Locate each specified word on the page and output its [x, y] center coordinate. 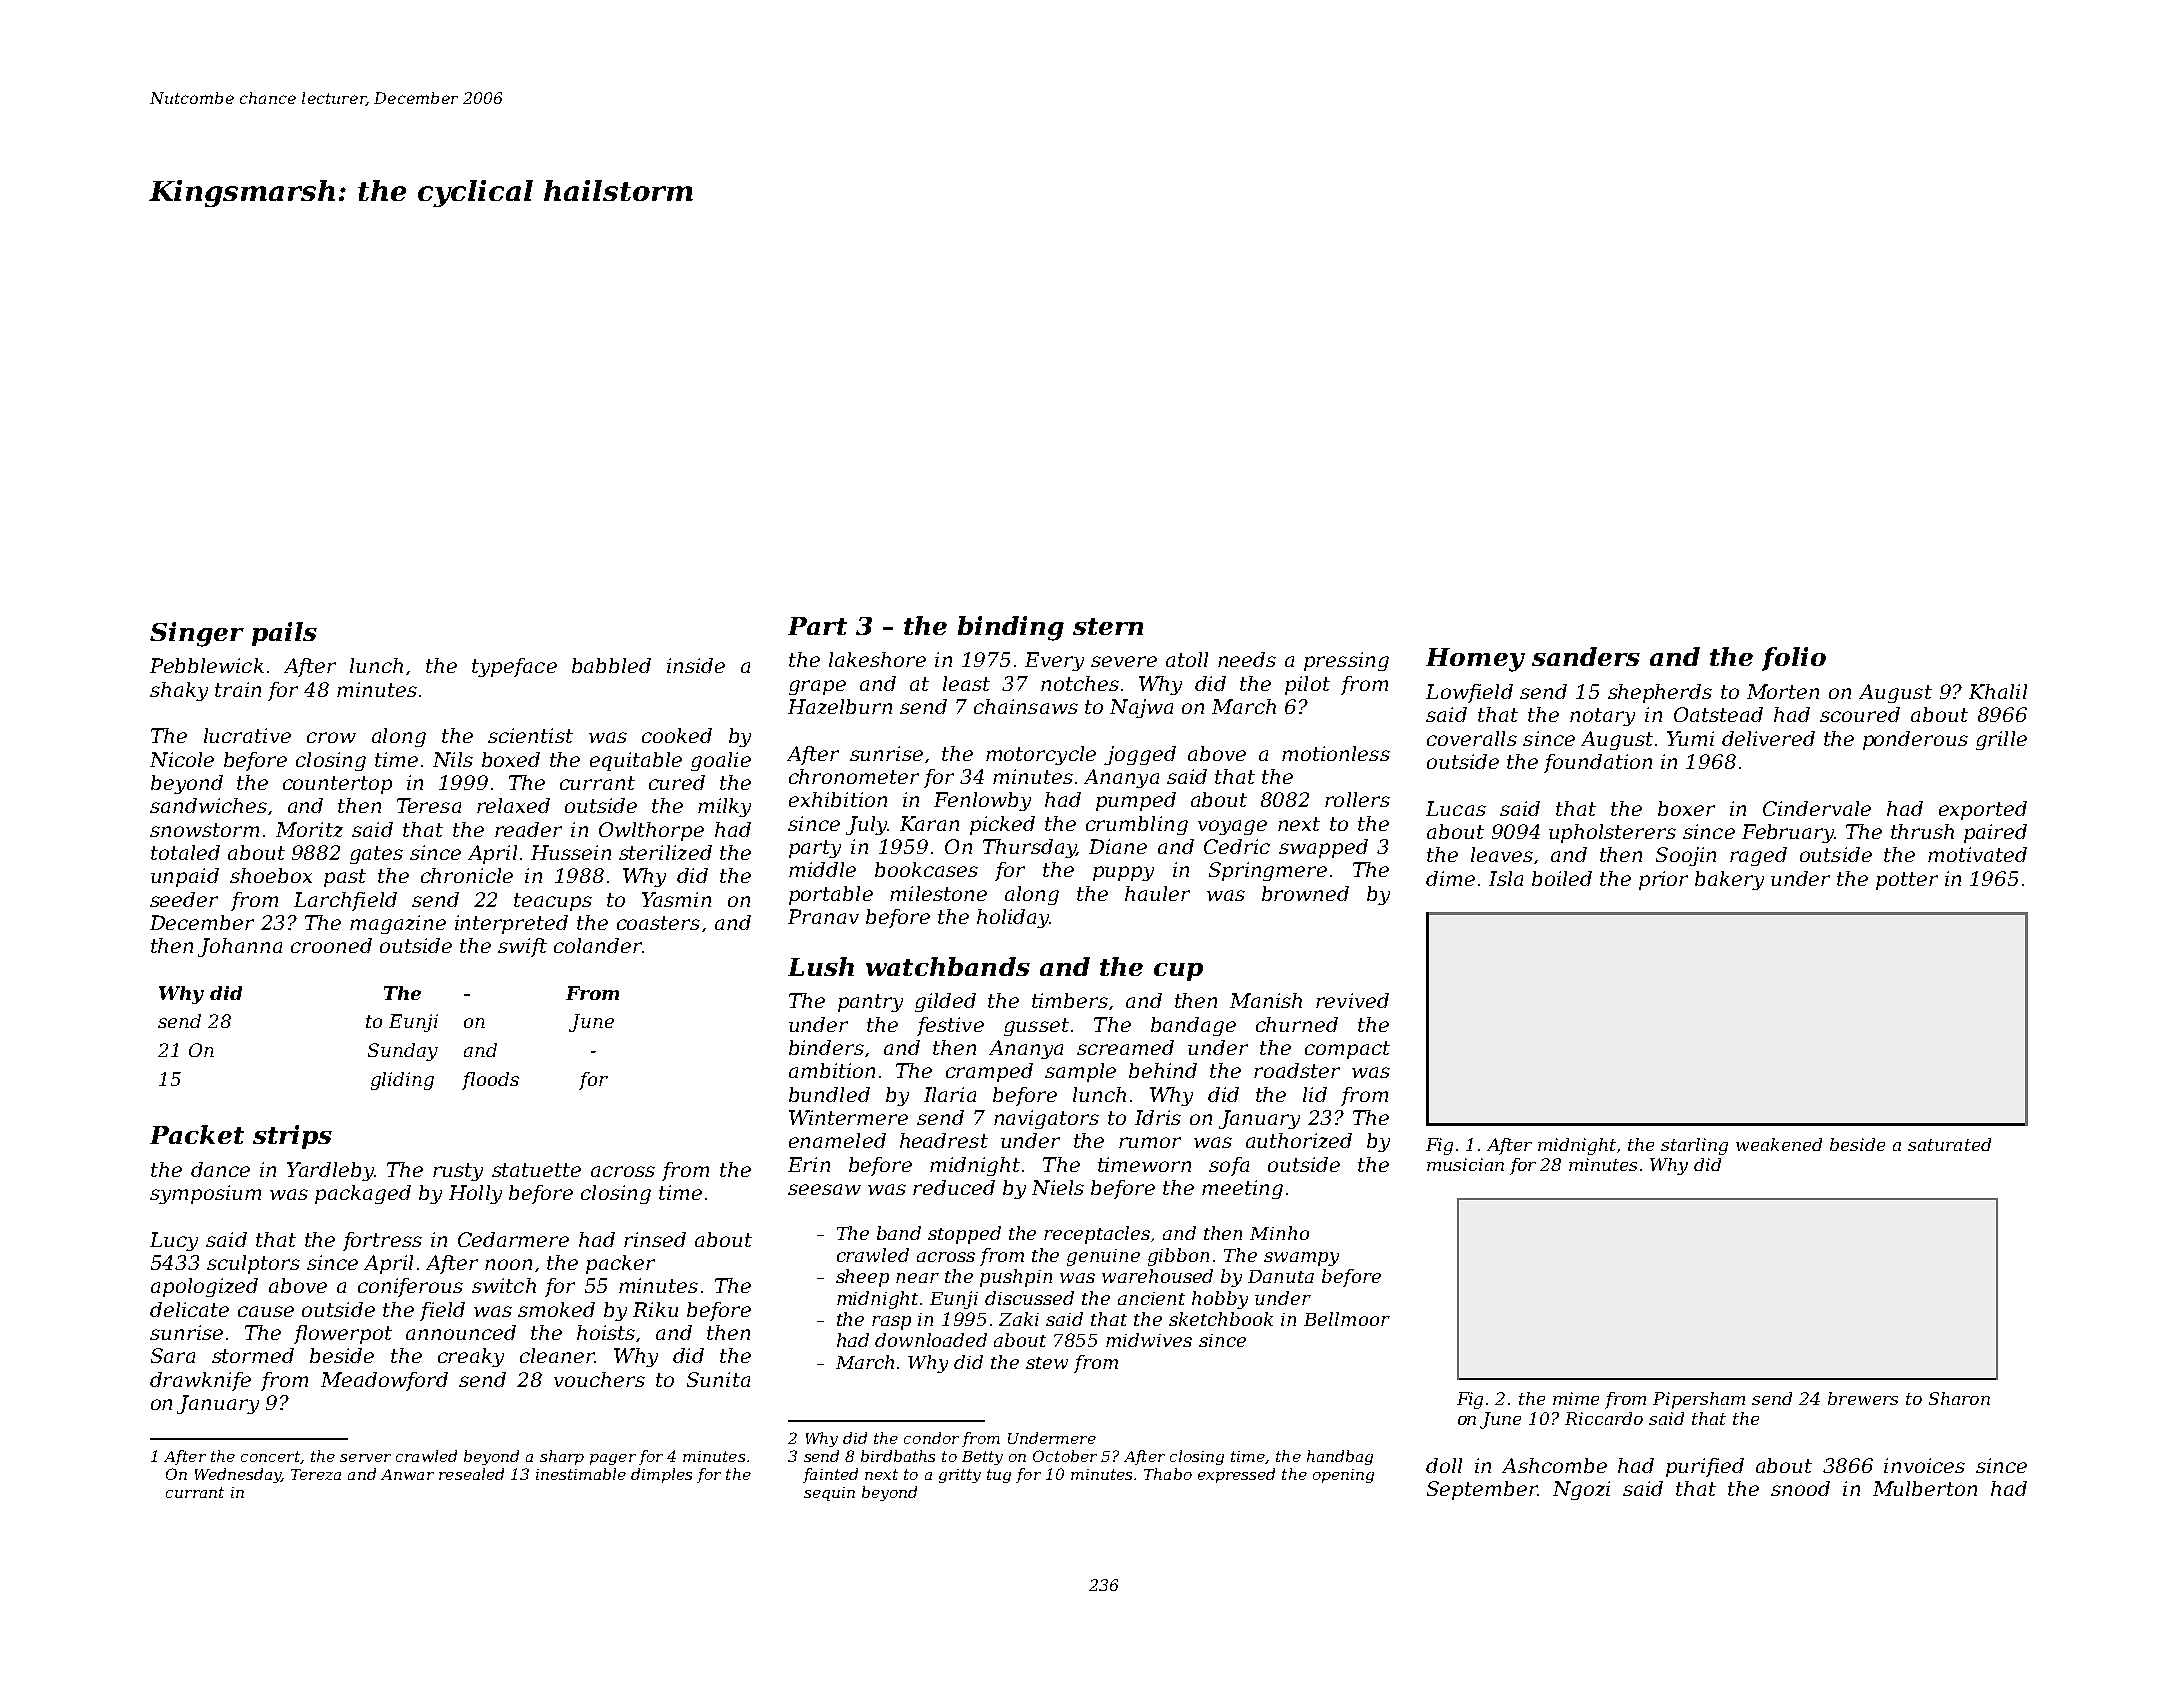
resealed [471, 1474]
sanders [1586, 656]
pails [284, 634]
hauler [1157, 893]
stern [1108, 626]
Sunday [403, 1052]
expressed [1236, 1475]
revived [1352, 1000]
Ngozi [1581, 1490]
